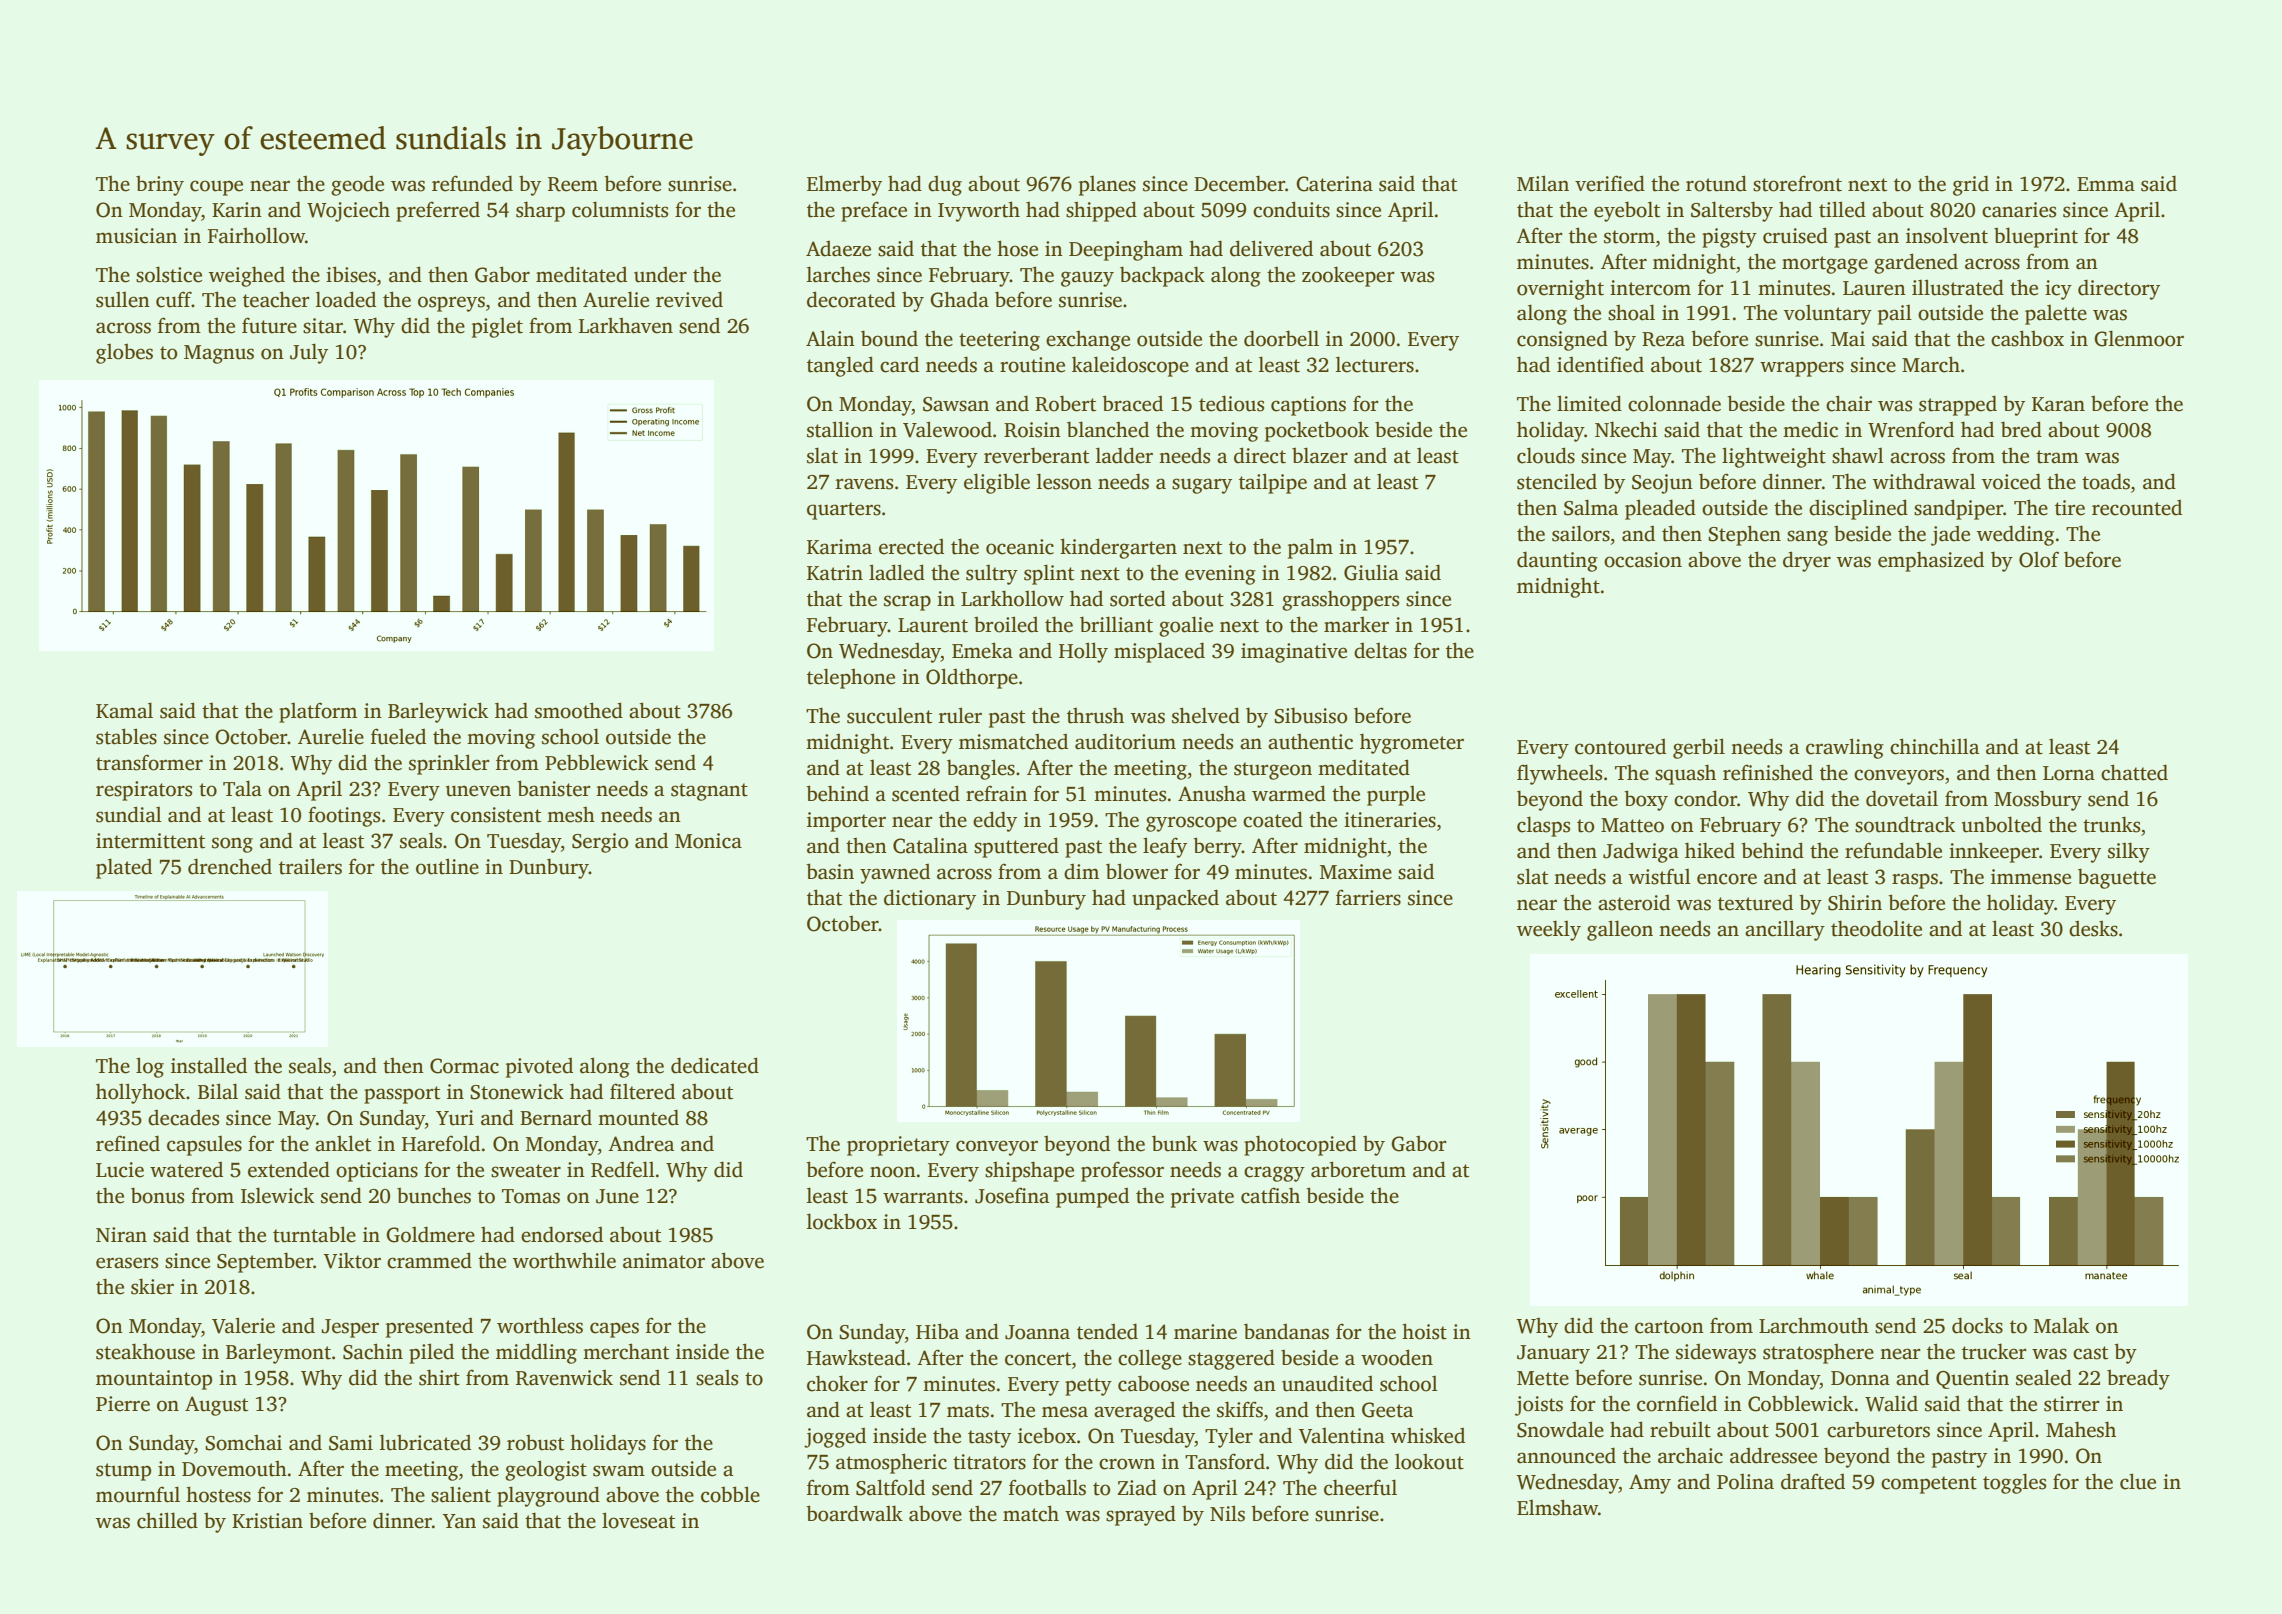  Describe the element at coordinates (1424, 1331) in the image. I see `hoist` at that location.
